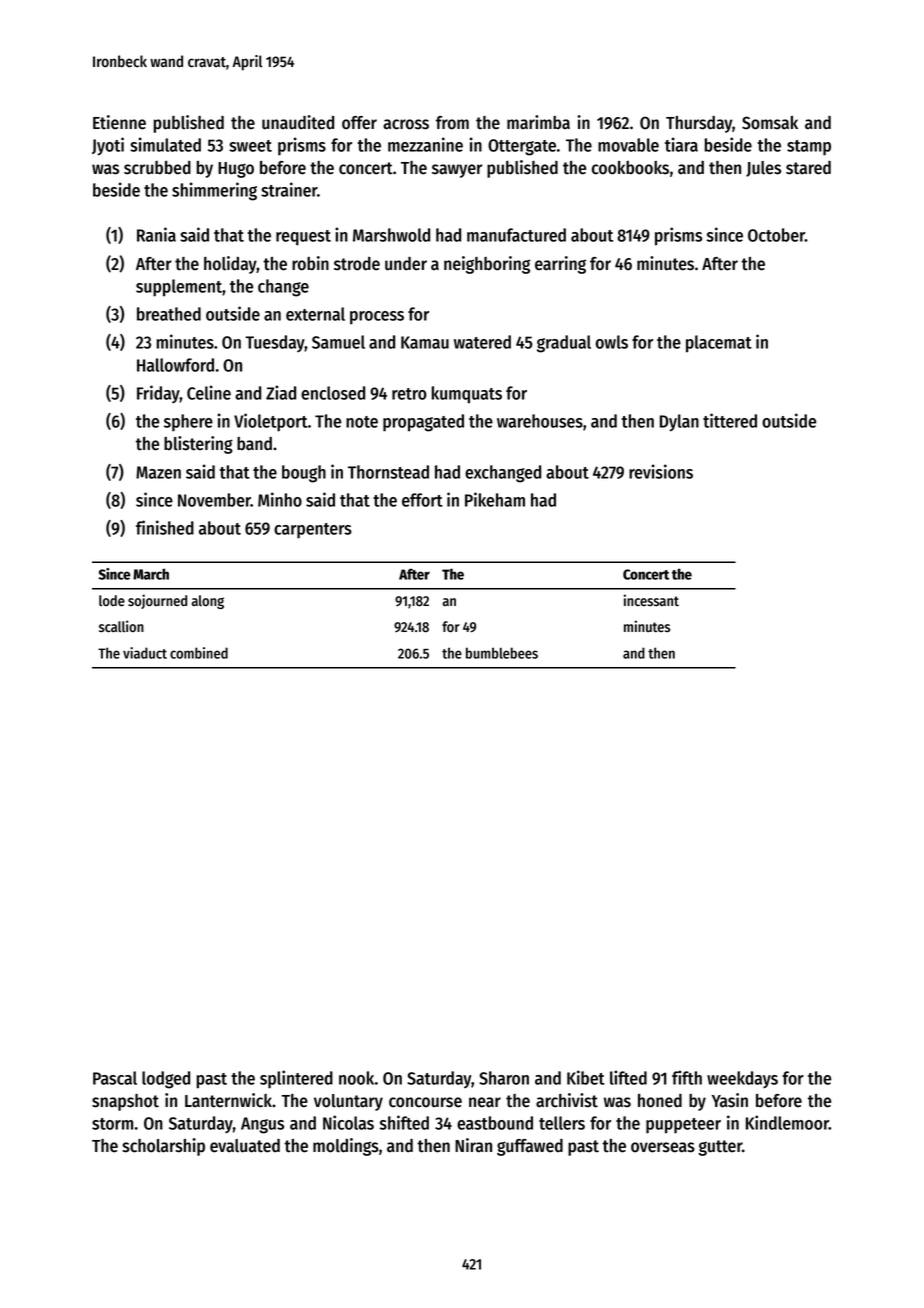 The image size is (924, 1308). What do you see at coordinates (359, 123) in the document?
I see `offer` at bounding box center [359, 123].
